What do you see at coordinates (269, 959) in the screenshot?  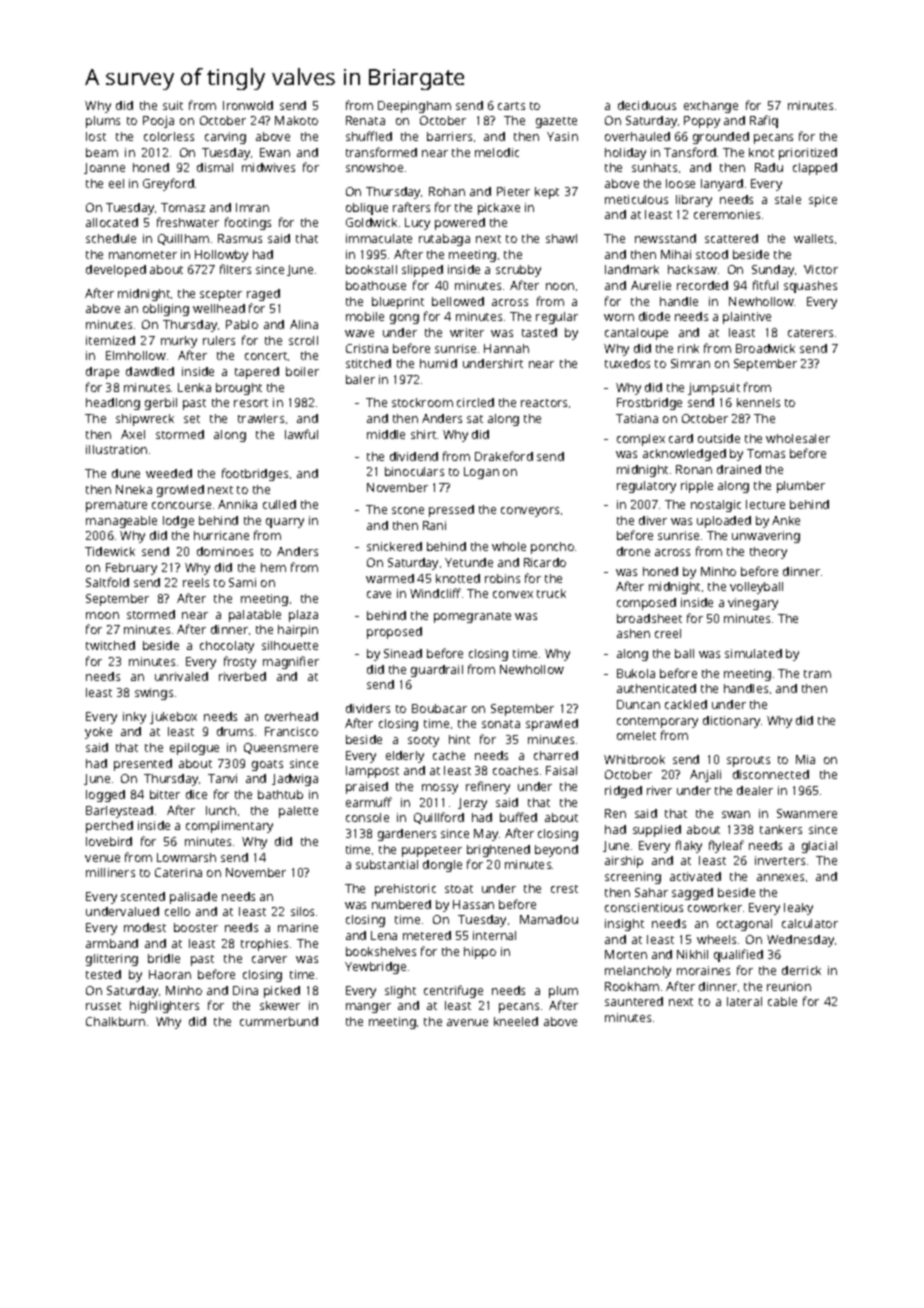 I see `carver` at bounding box center [269, 959].
